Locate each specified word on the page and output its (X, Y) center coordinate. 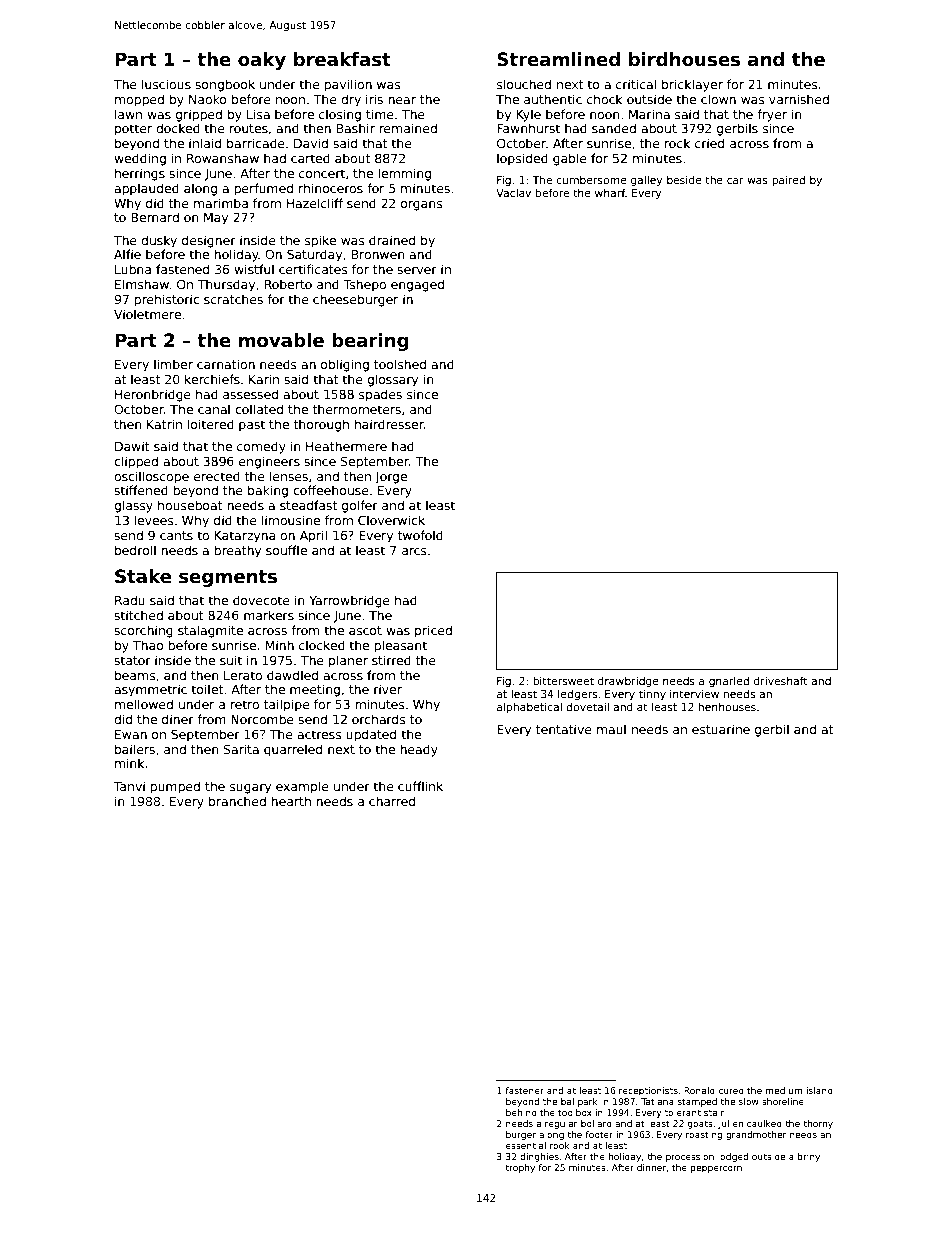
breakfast (342, 59)
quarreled (293, 750)
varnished (799, 99)
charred (392, 801)
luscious (166, 84)
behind (521, 1112)
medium (784, 1090)
